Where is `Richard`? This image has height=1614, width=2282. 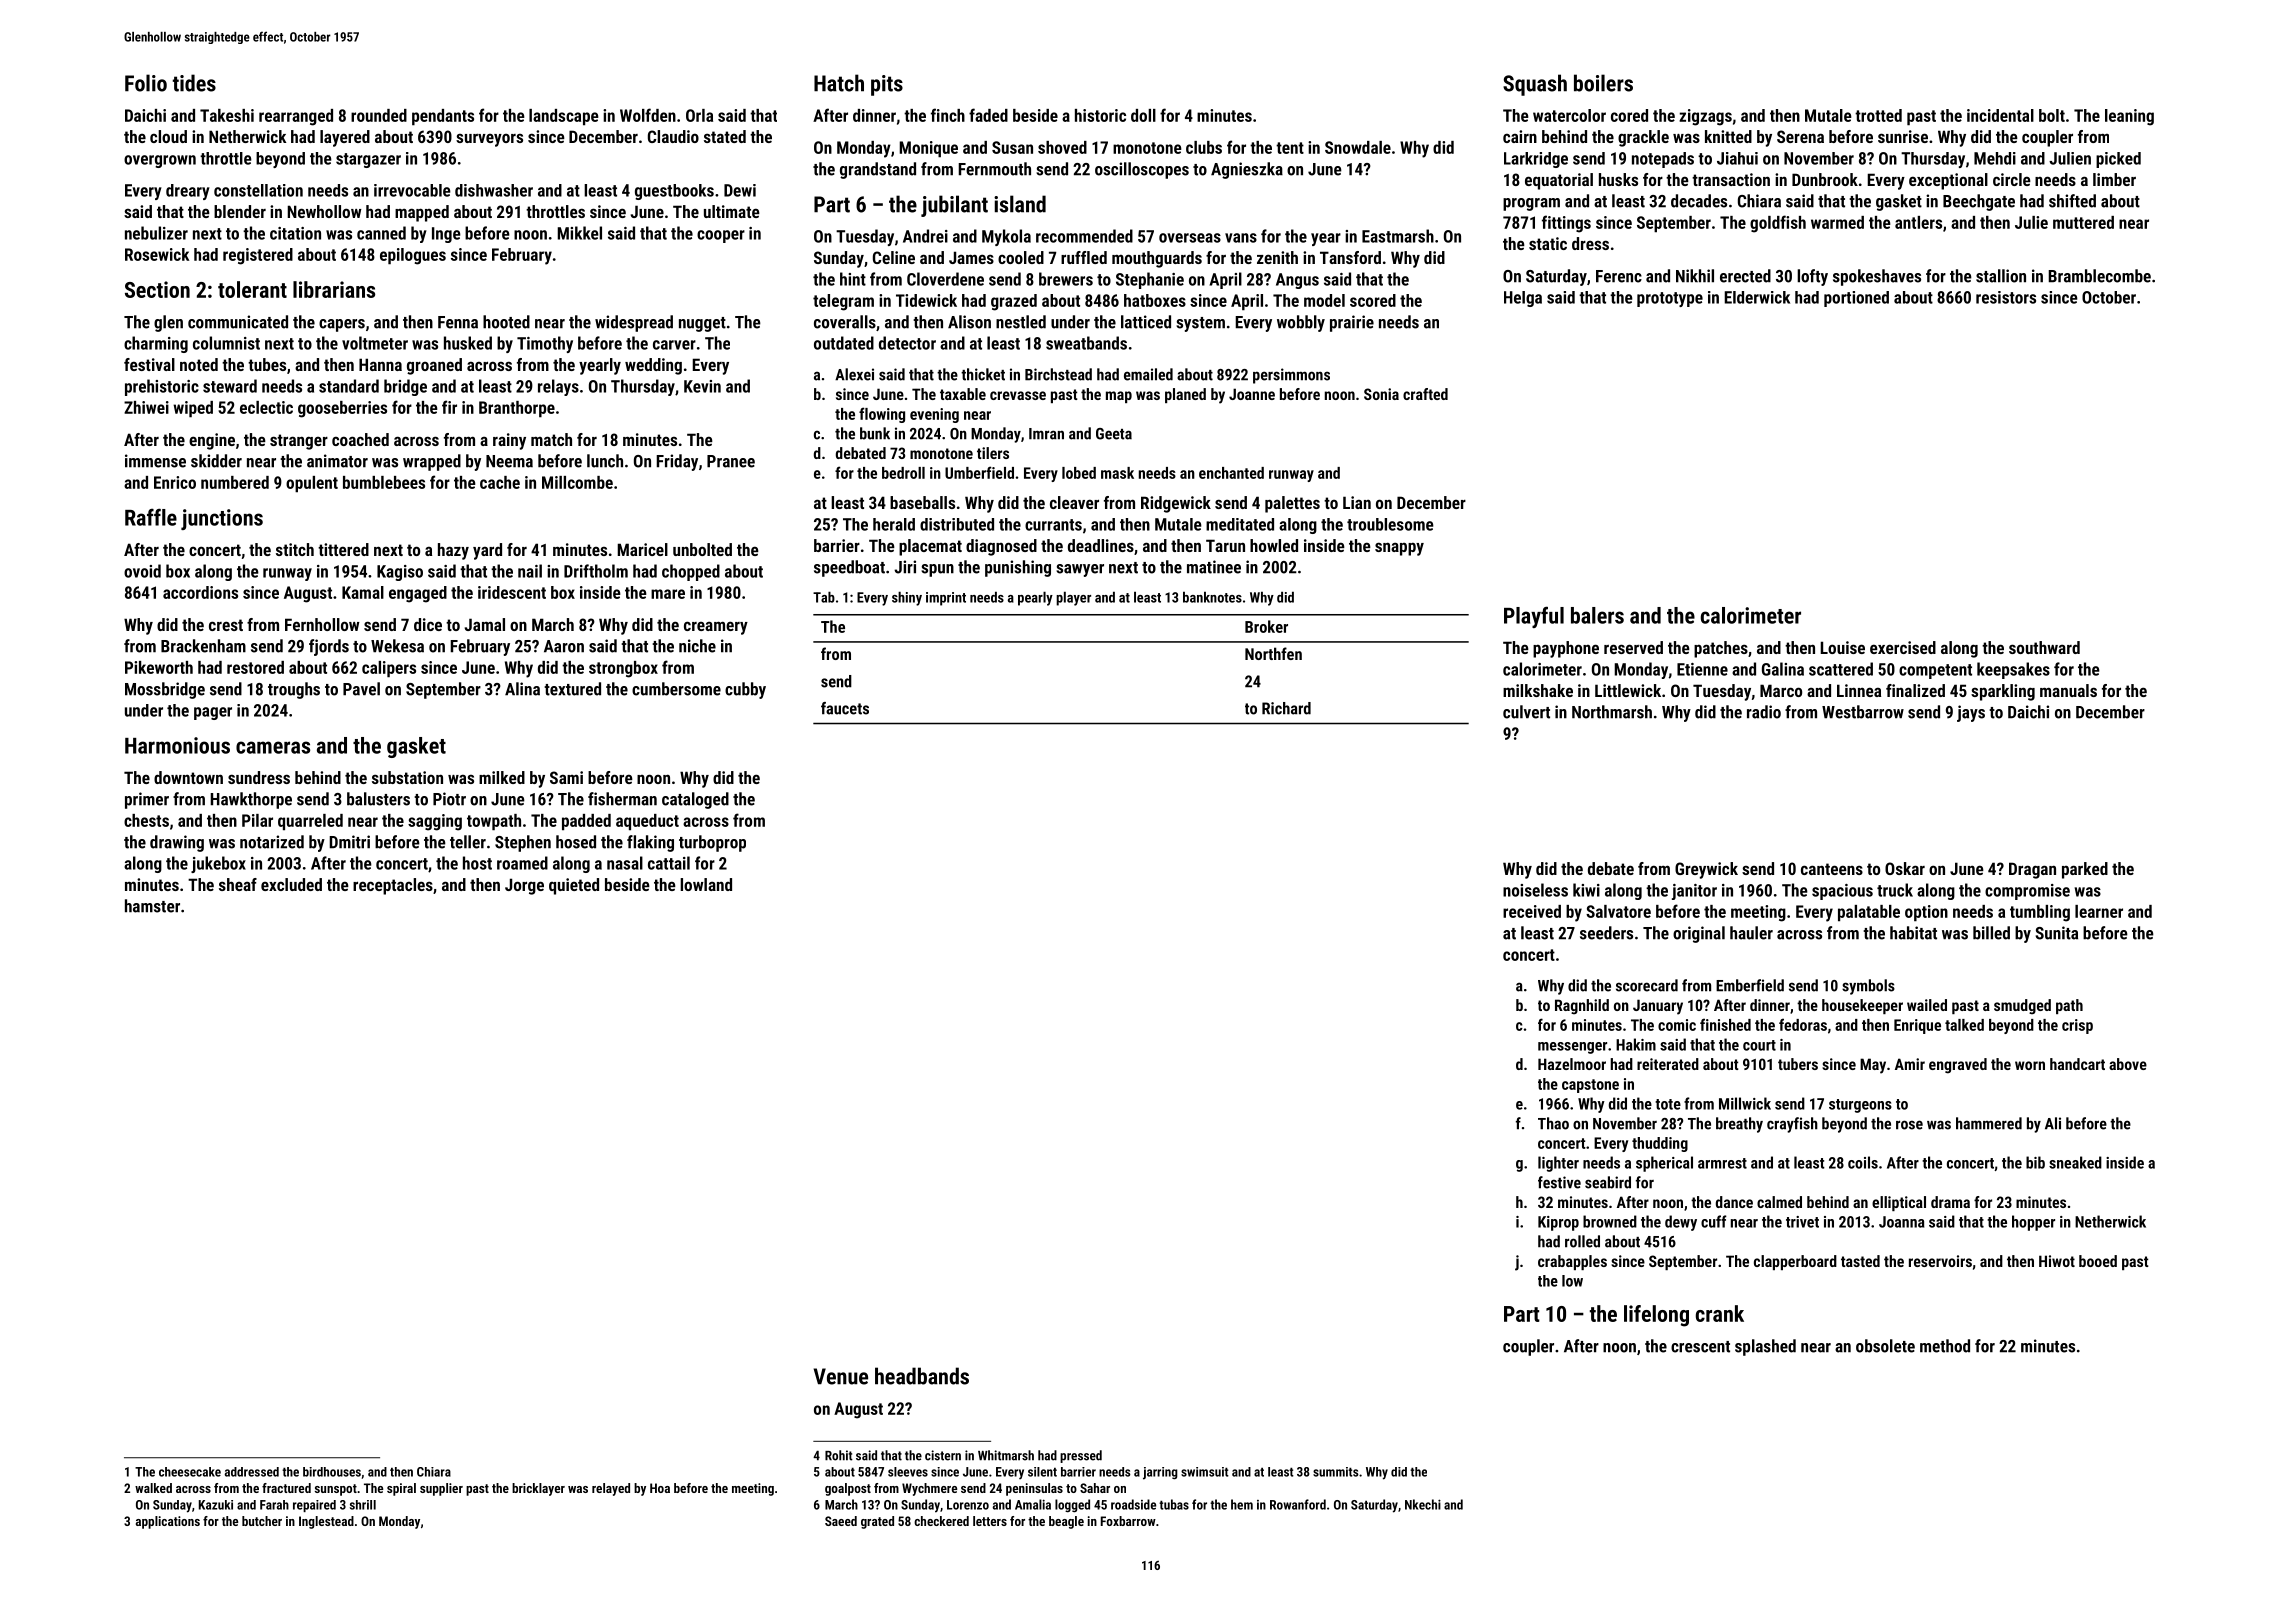
Richard is located at coordinates (1286, 708).
